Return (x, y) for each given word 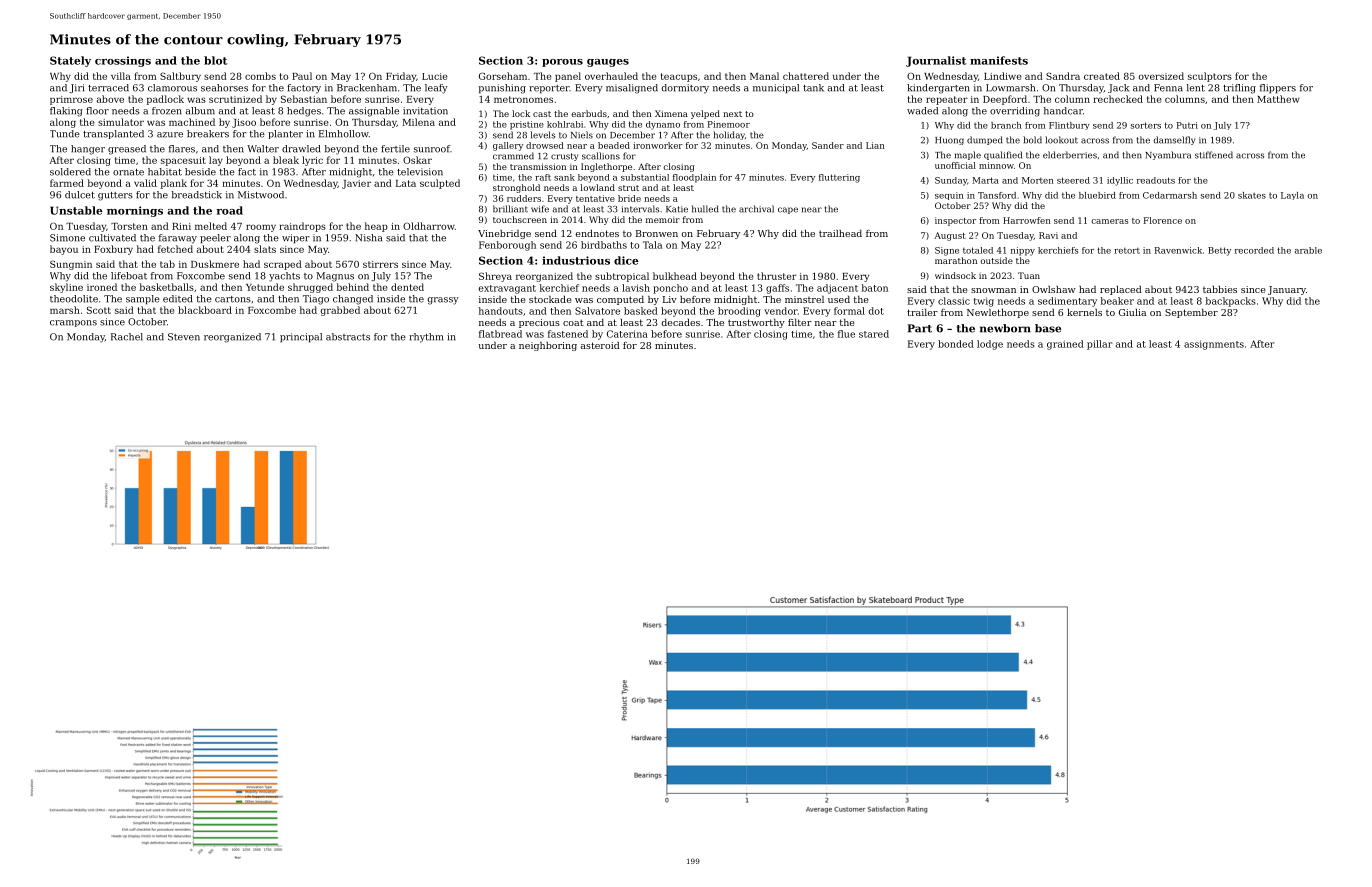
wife (540, 209)
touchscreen (520, 219)
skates (1252, 195)
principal (301, 337)
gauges (608, 63)
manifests (999, 60)
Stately (70, 61)
